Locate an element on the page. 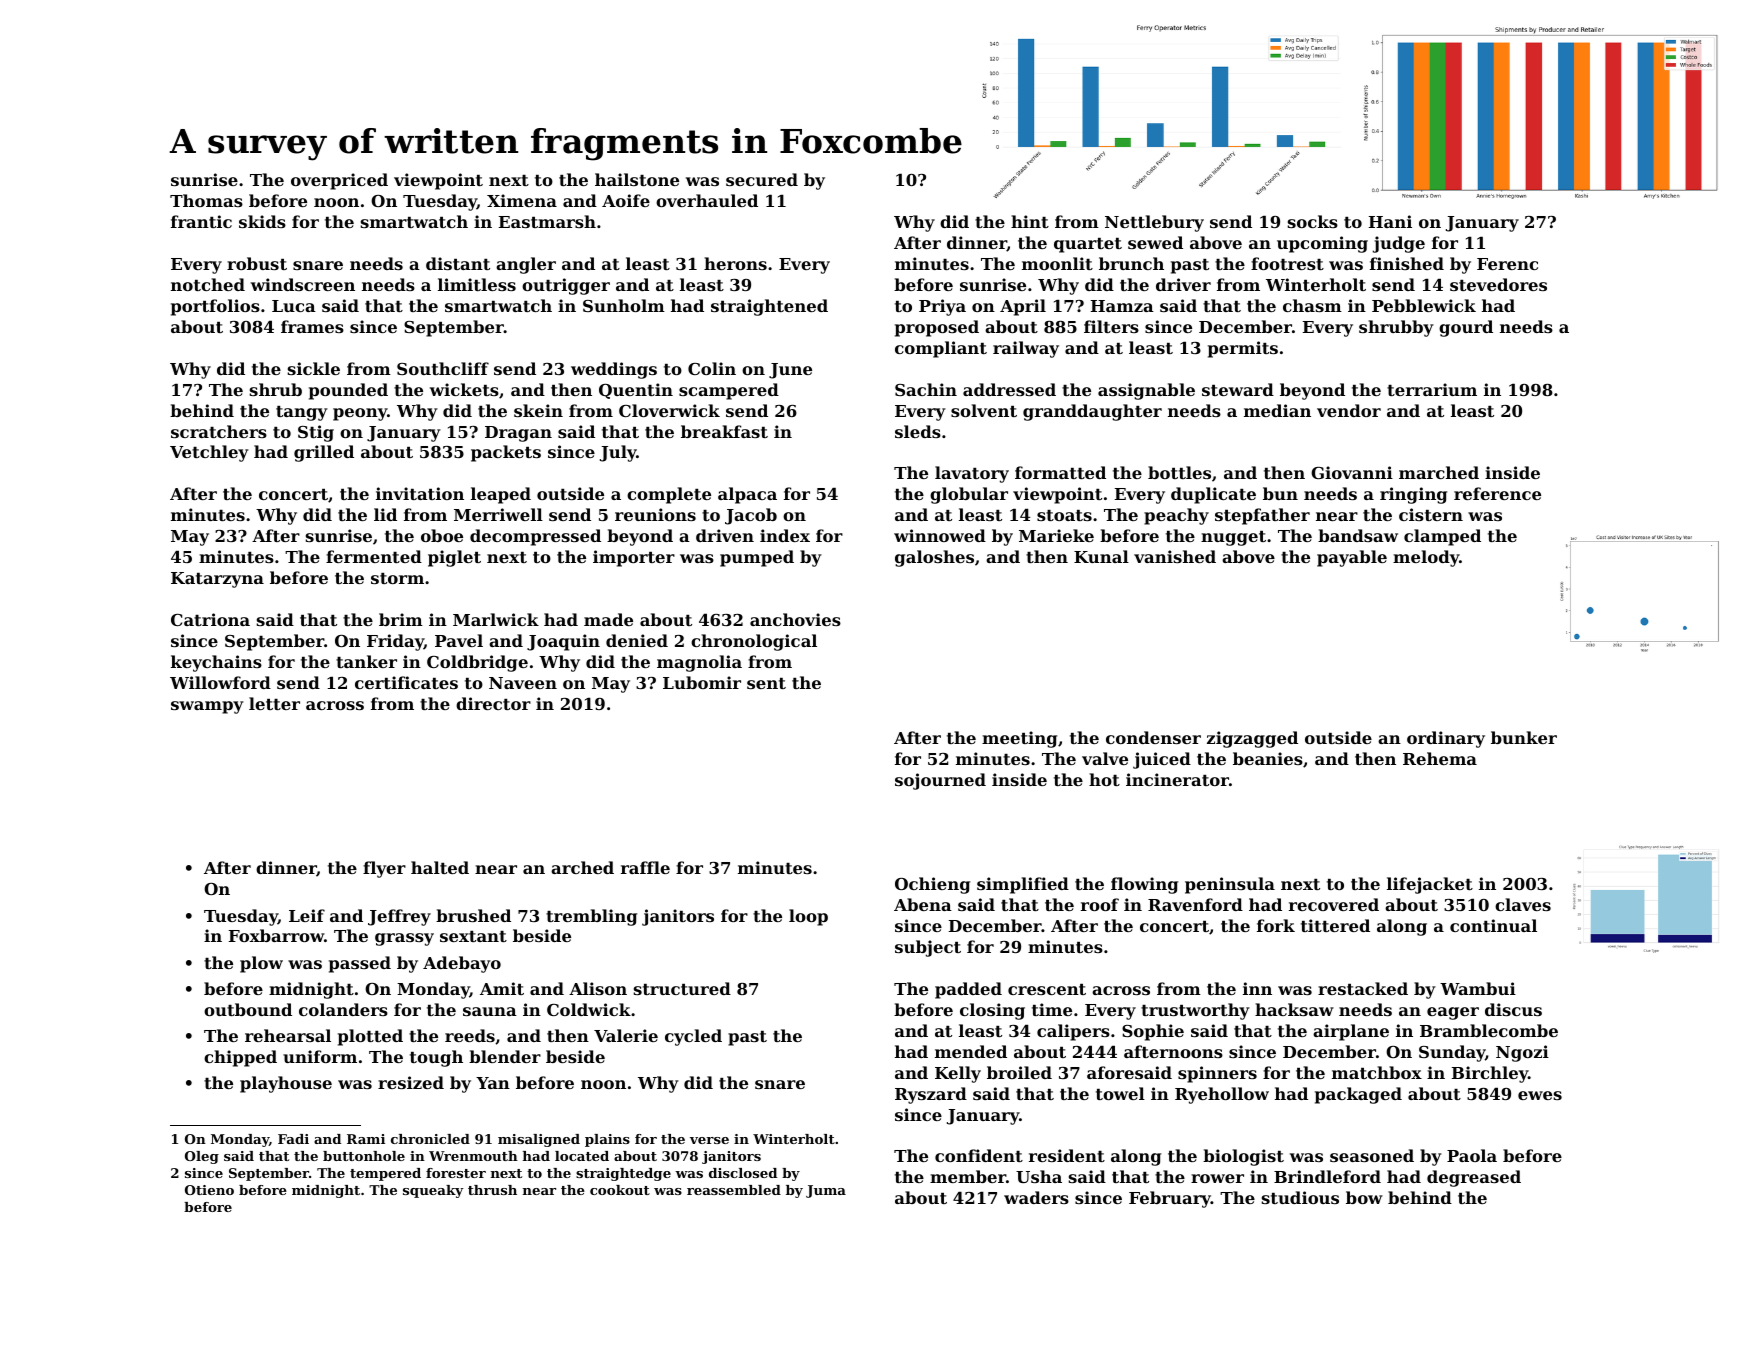  Thomas is located at coordinates (206, 200).
